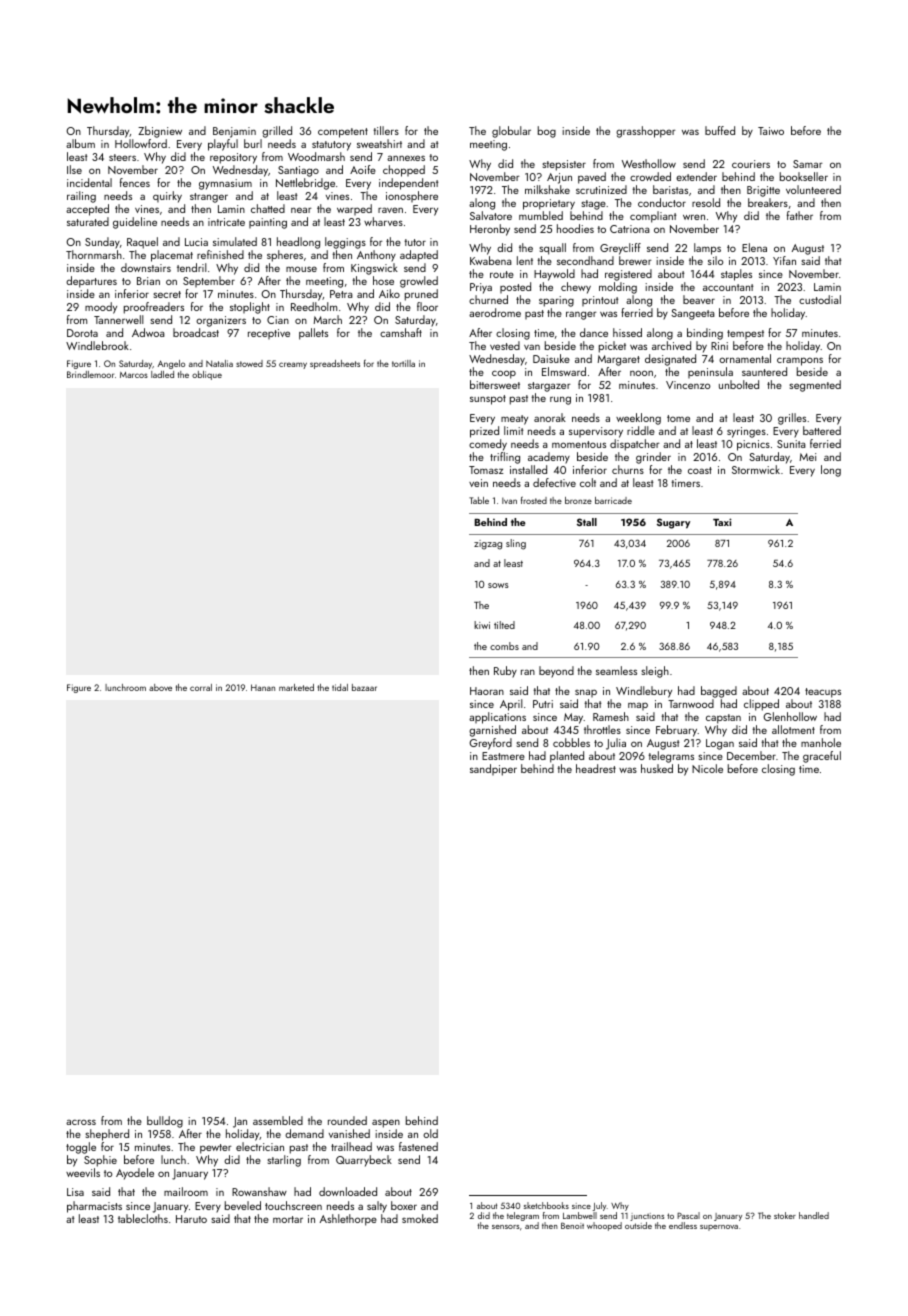  Describe the element at coordinates (678, 418) in the page. I see `tome` at that location.
